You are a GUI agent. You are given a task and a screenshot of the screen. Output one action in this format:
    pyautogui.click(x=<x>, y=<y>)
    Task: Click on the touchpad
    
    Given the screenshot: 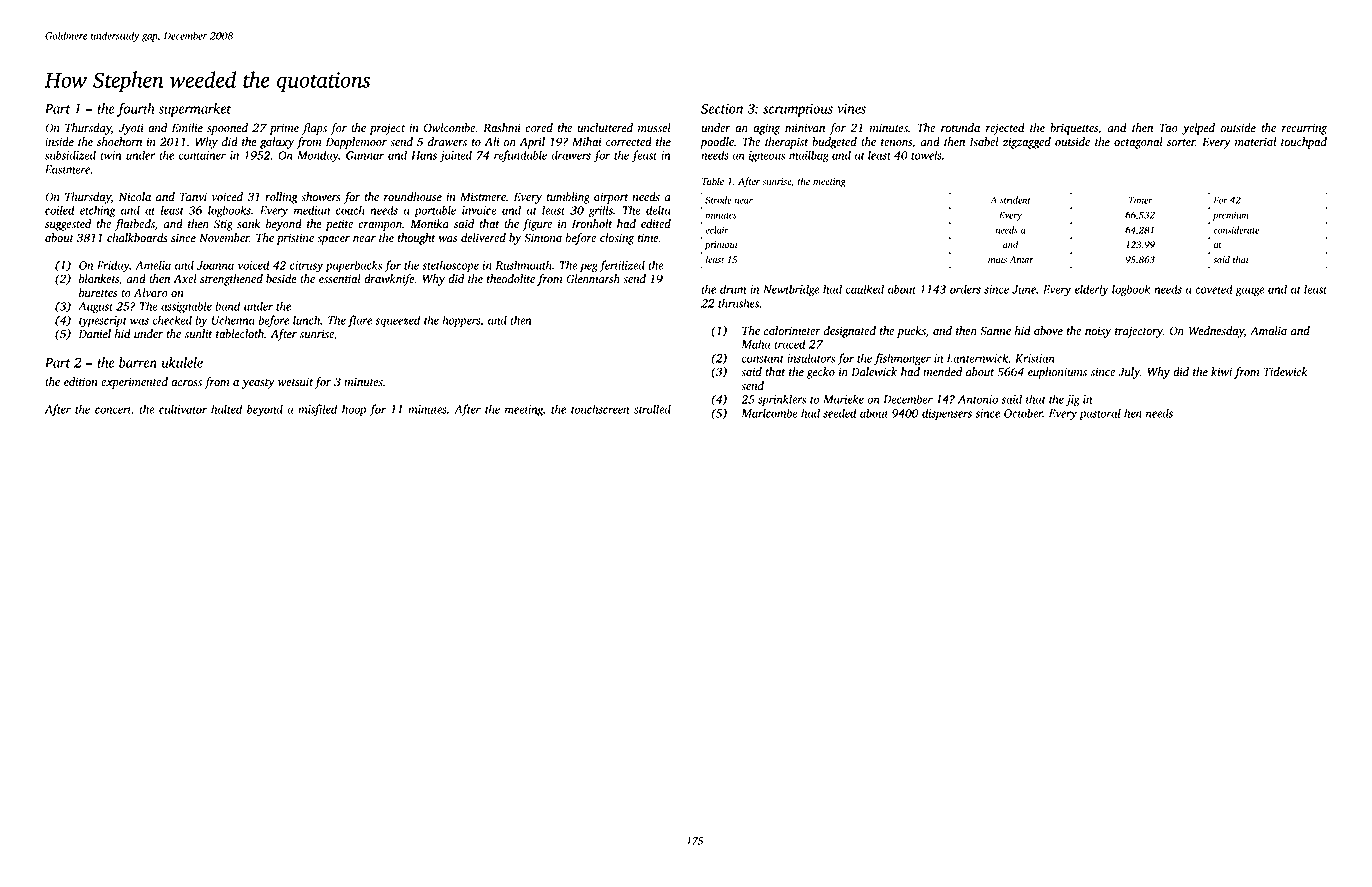 What is the action you would take?
    pyautogui.click(x=1304, y=143)
